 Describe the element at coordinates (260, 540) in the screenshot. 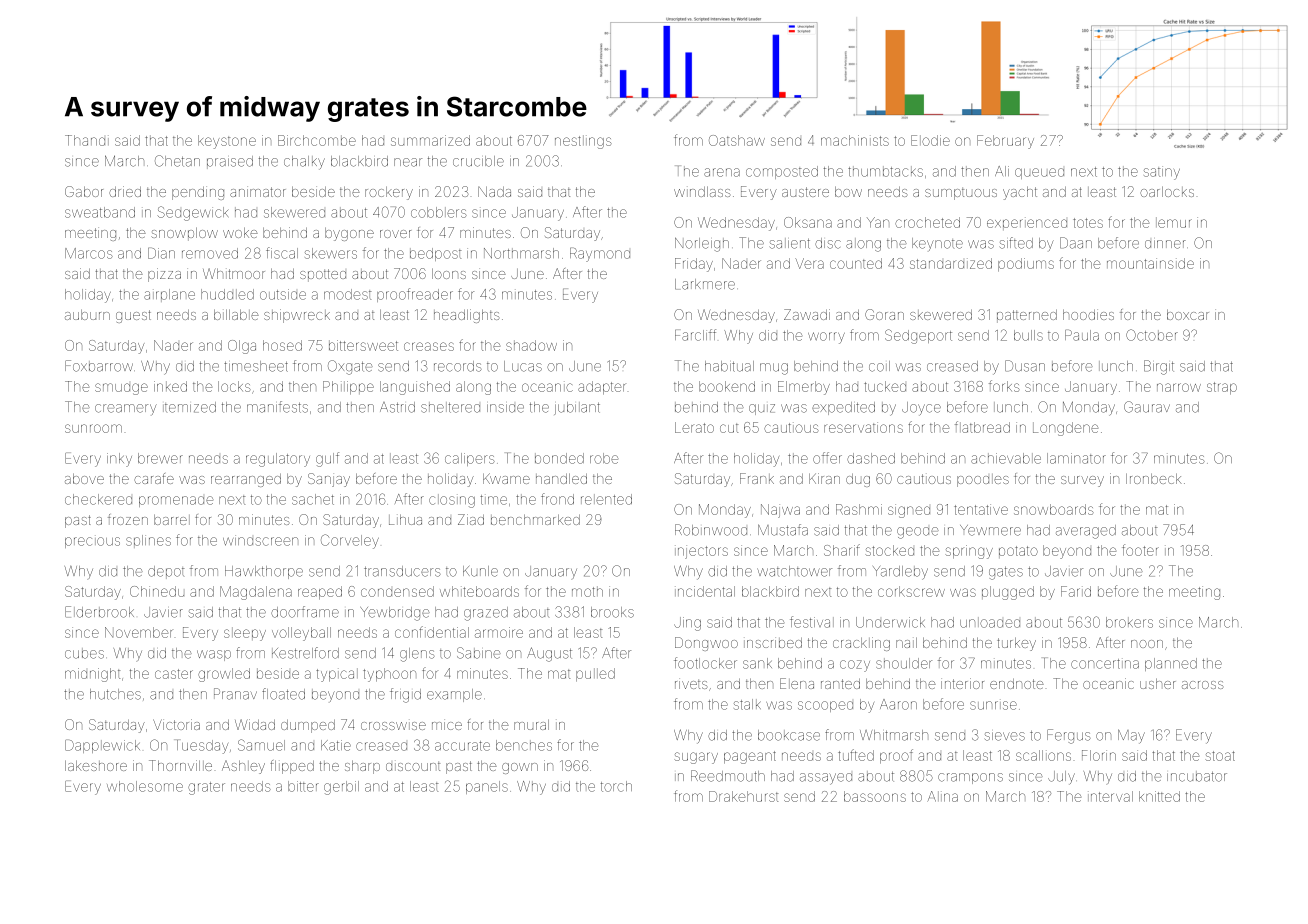

I see `windscreen` at that location.
